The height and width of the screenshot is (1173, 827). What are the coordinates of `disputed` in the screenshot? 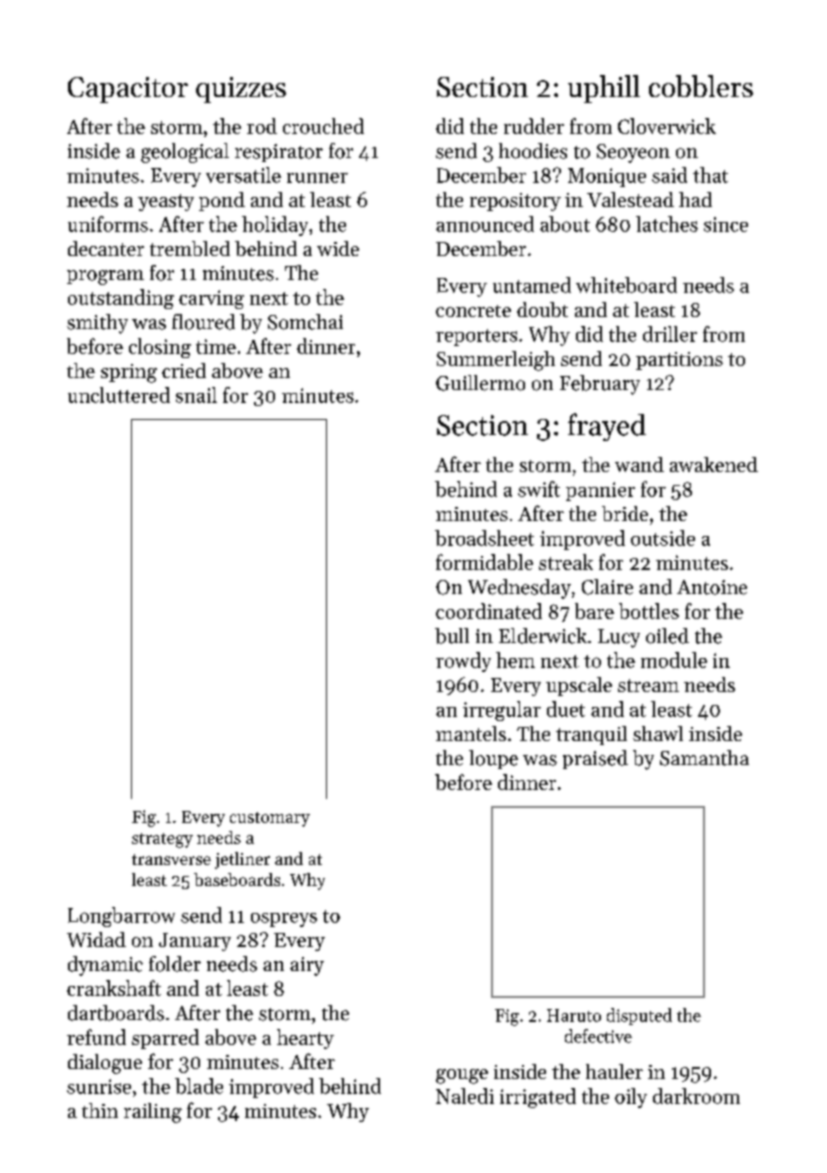 It's located at (639, 1016).
